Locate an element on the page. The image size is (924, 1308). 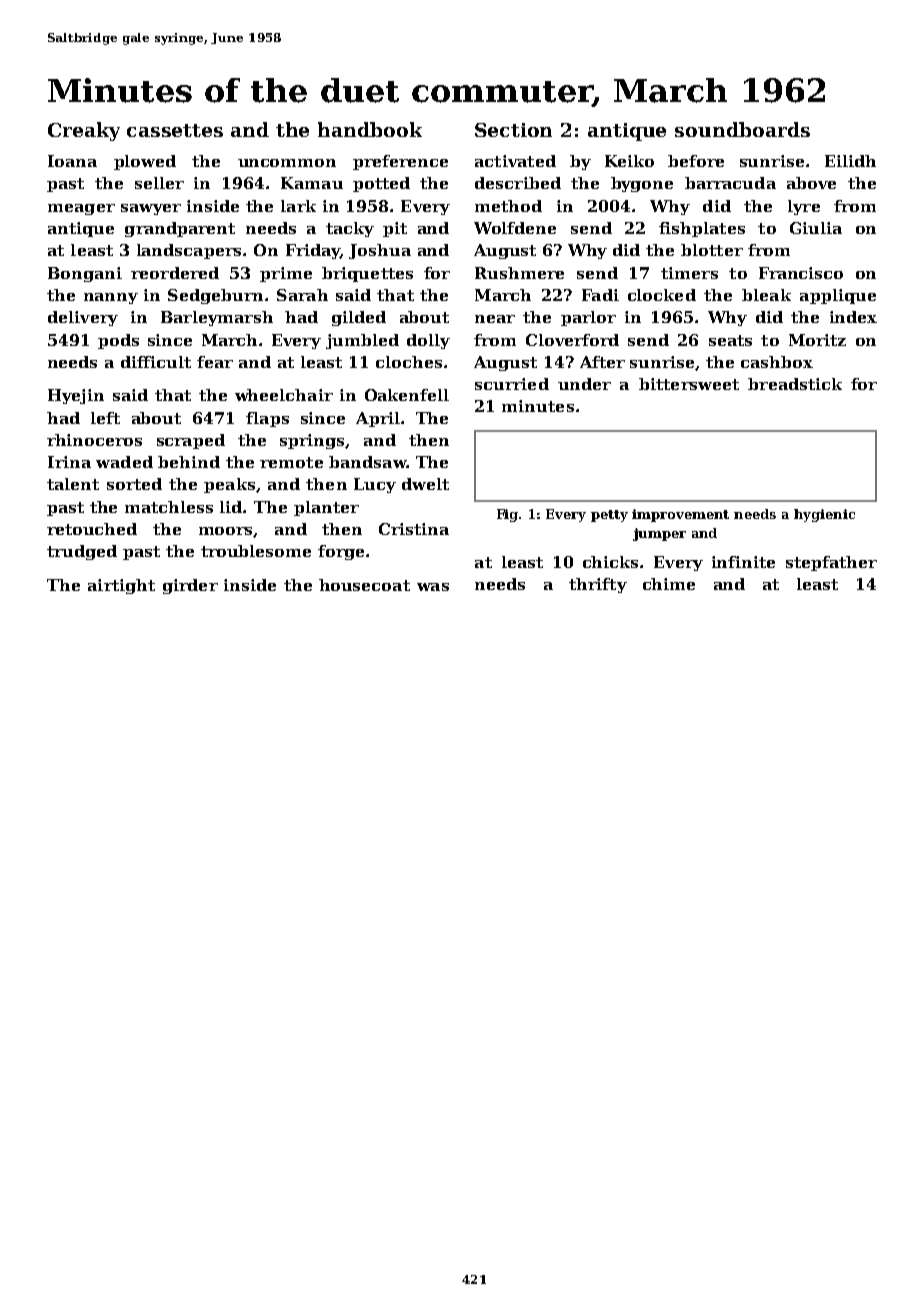
stepfather is located at coordinates (831, 563).
